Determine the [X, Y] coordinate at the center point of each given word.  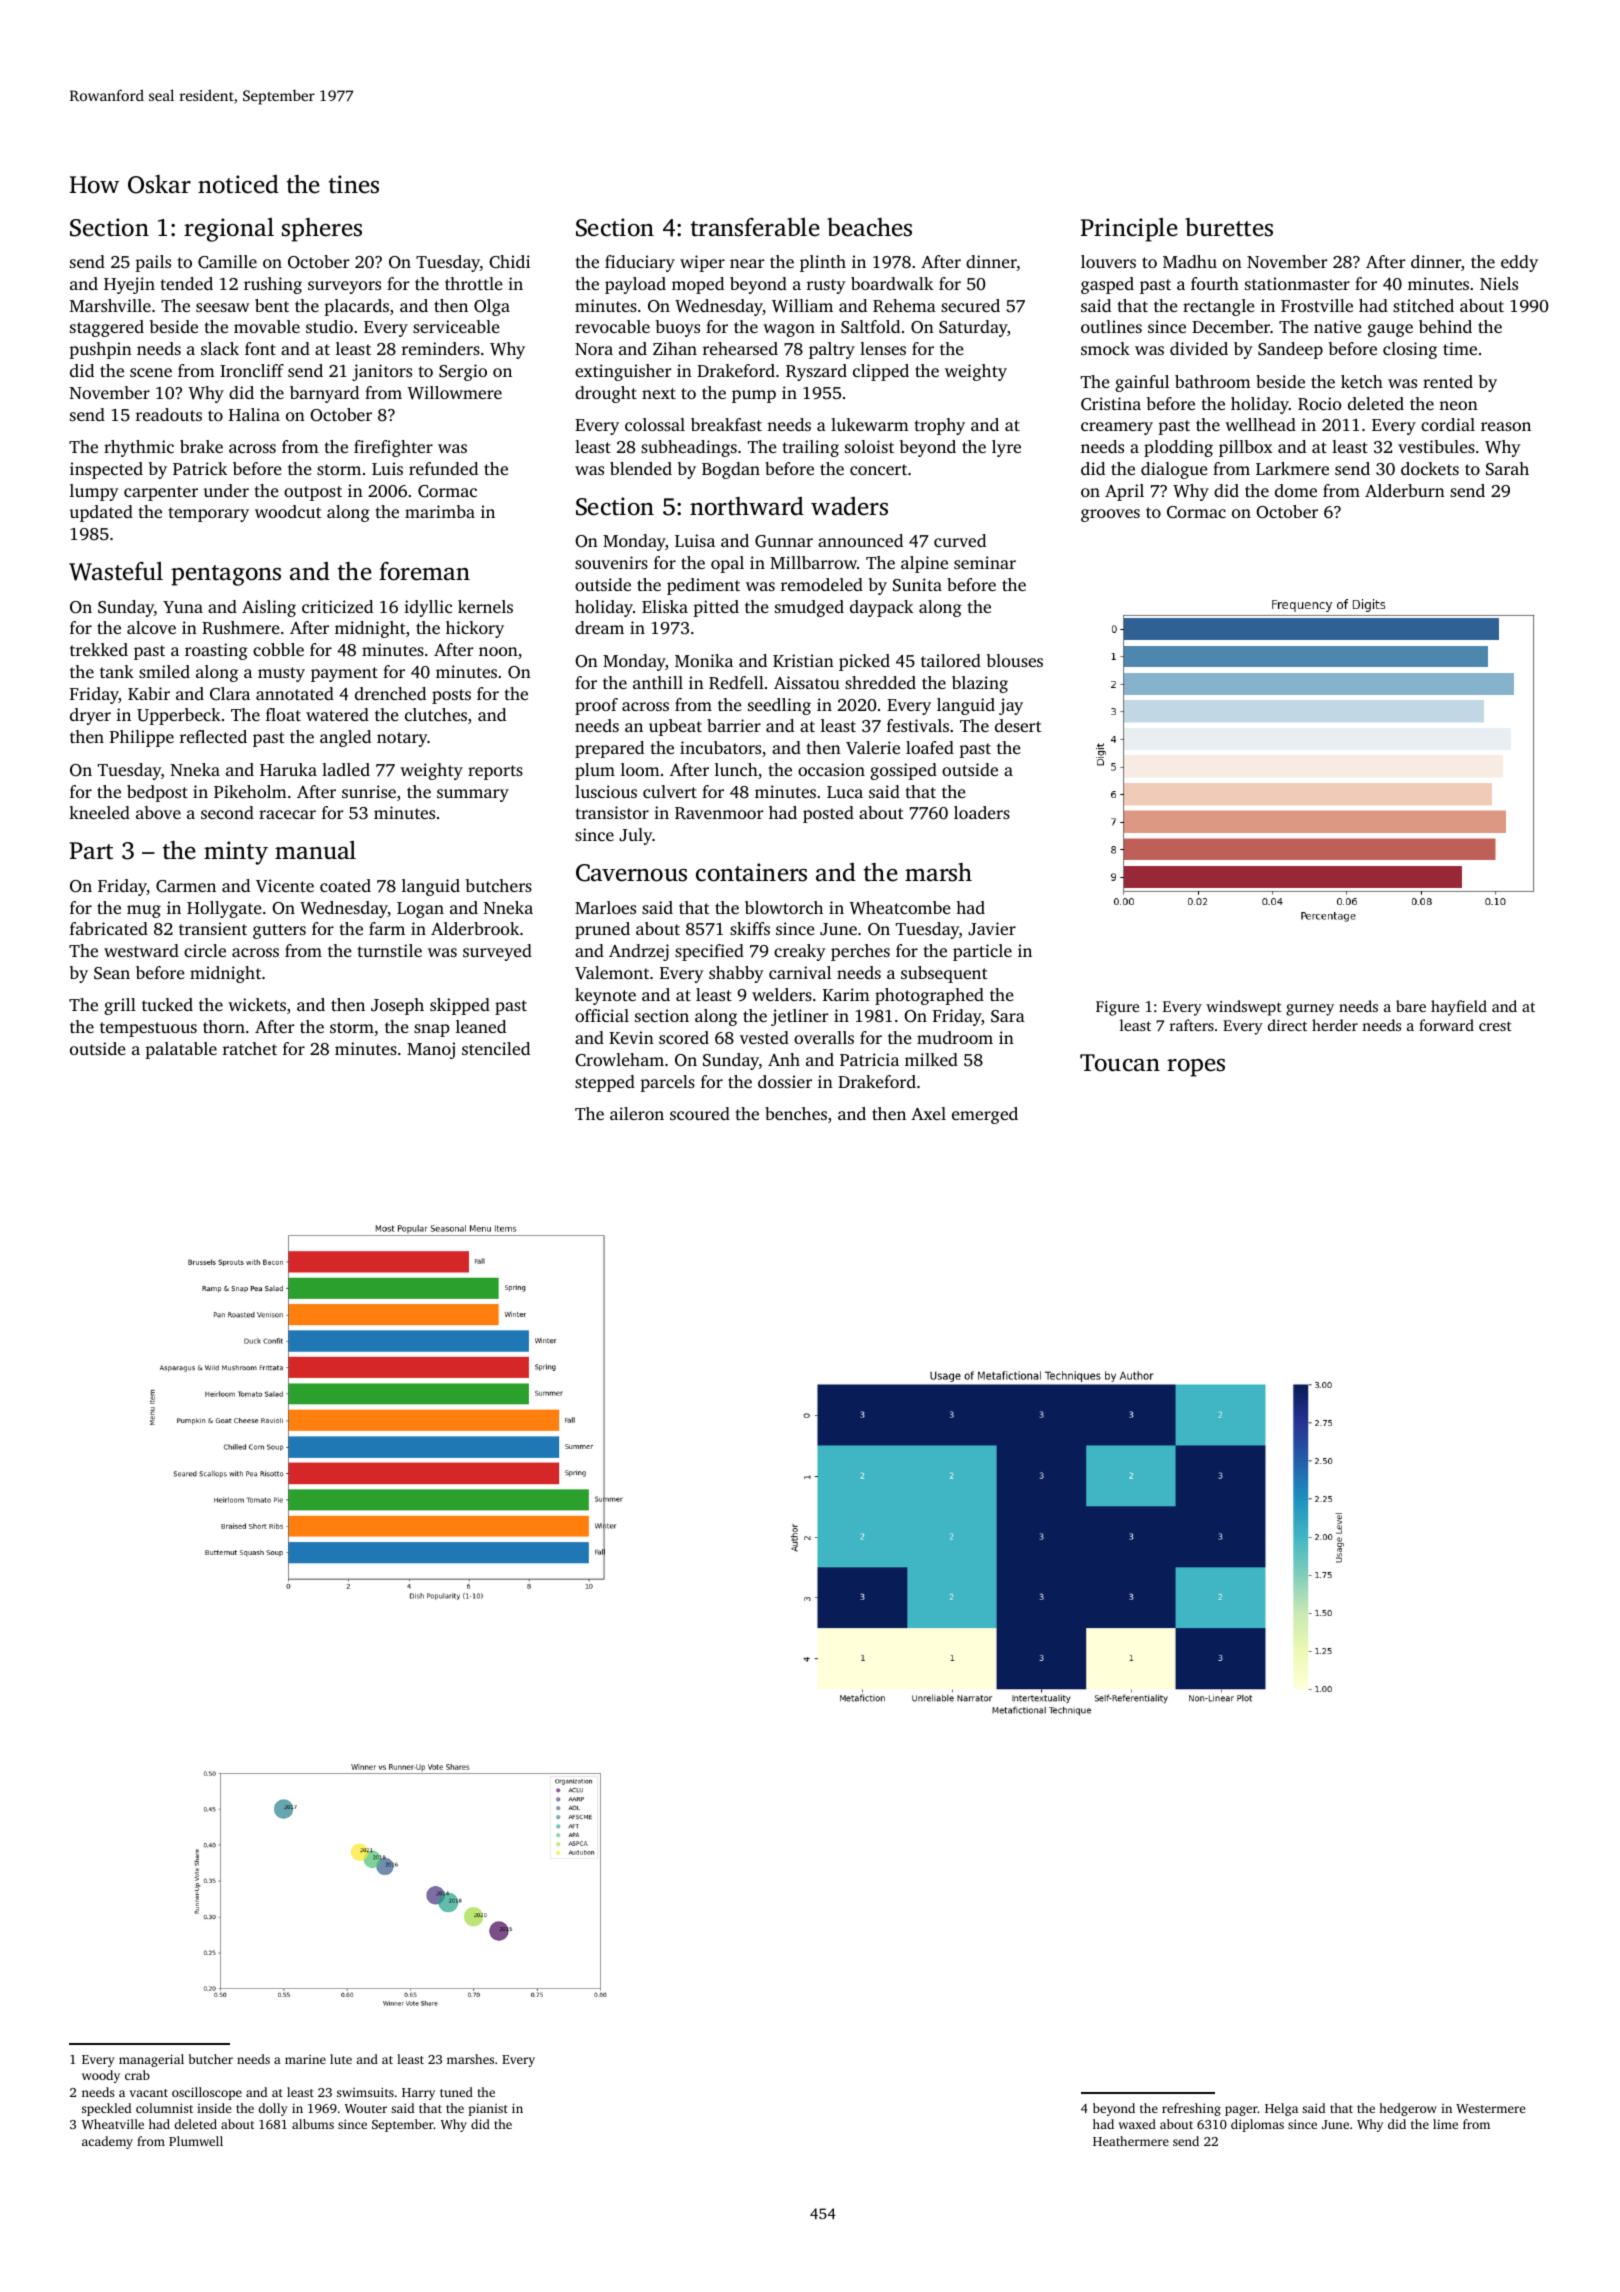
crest [1495, 1026]
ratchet [250, 1048]
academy [107, 2142]
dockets [1430, 468]
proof [596, 706]
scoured [700, 1113]
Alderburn [1405, 490]
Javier [992, 929]
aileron [637, 1113]
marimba [440, 511]
